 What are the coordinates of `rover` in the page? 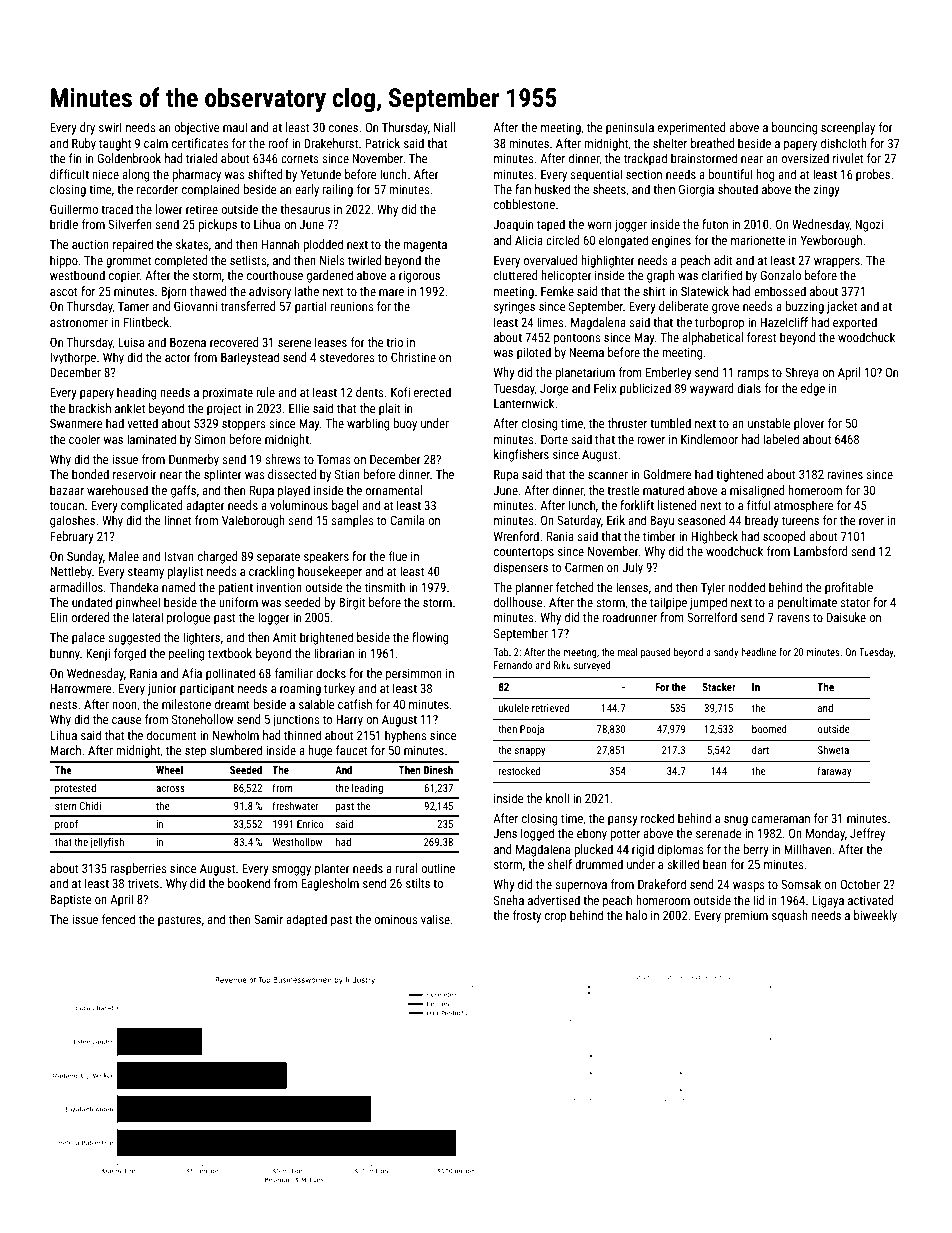 It's located at (871, 521).
